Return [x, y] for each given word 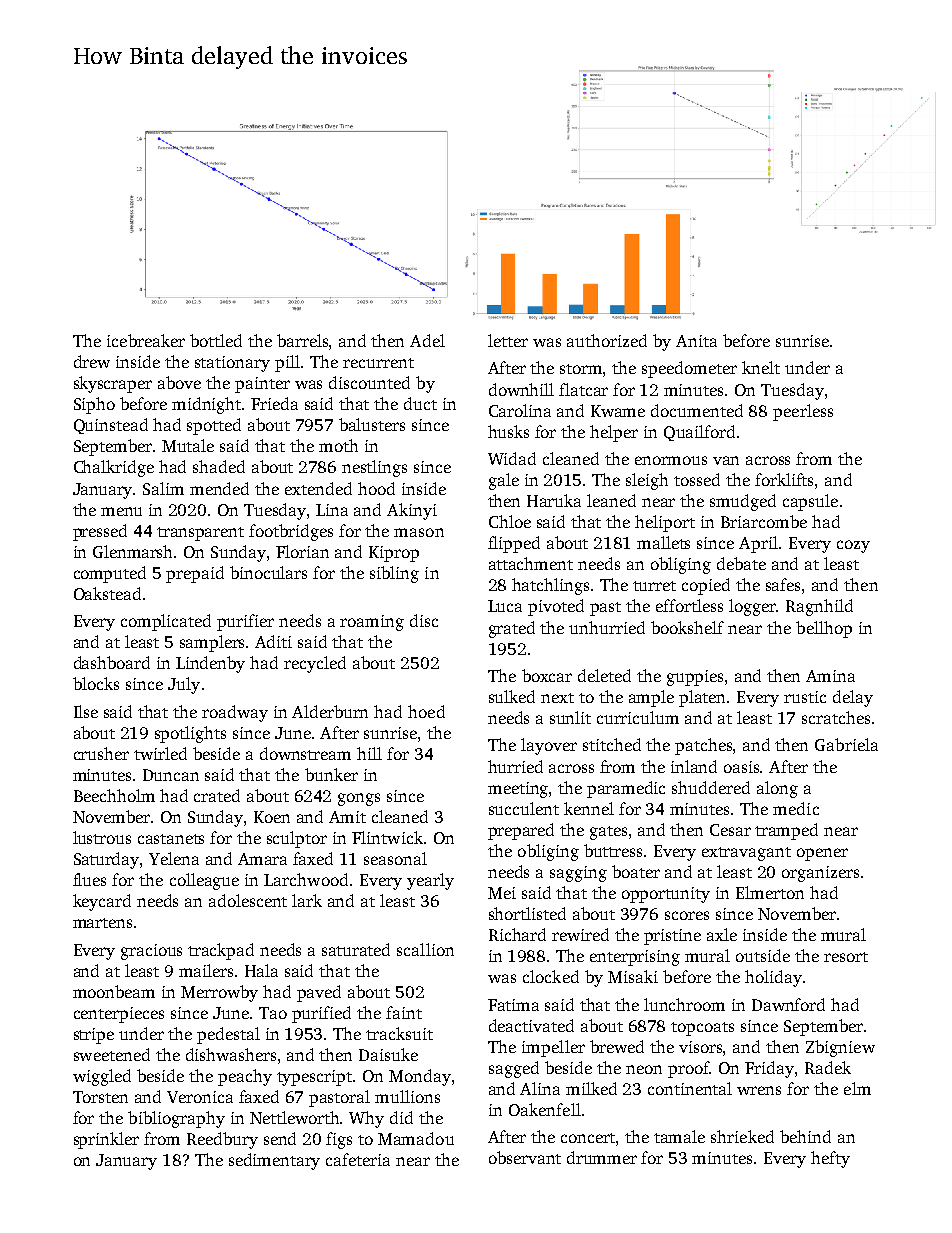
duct [420, 403]
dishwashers [231, 1054]
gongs [359, 799]
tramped [786, 831]
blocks [96, 683]
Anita [696, 341]
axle [722, 934]
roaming [372, 623]
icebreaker [146, 340]
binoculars [268, 572]
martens [102, 923]
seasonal [395, 858]
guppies [695, 678]
